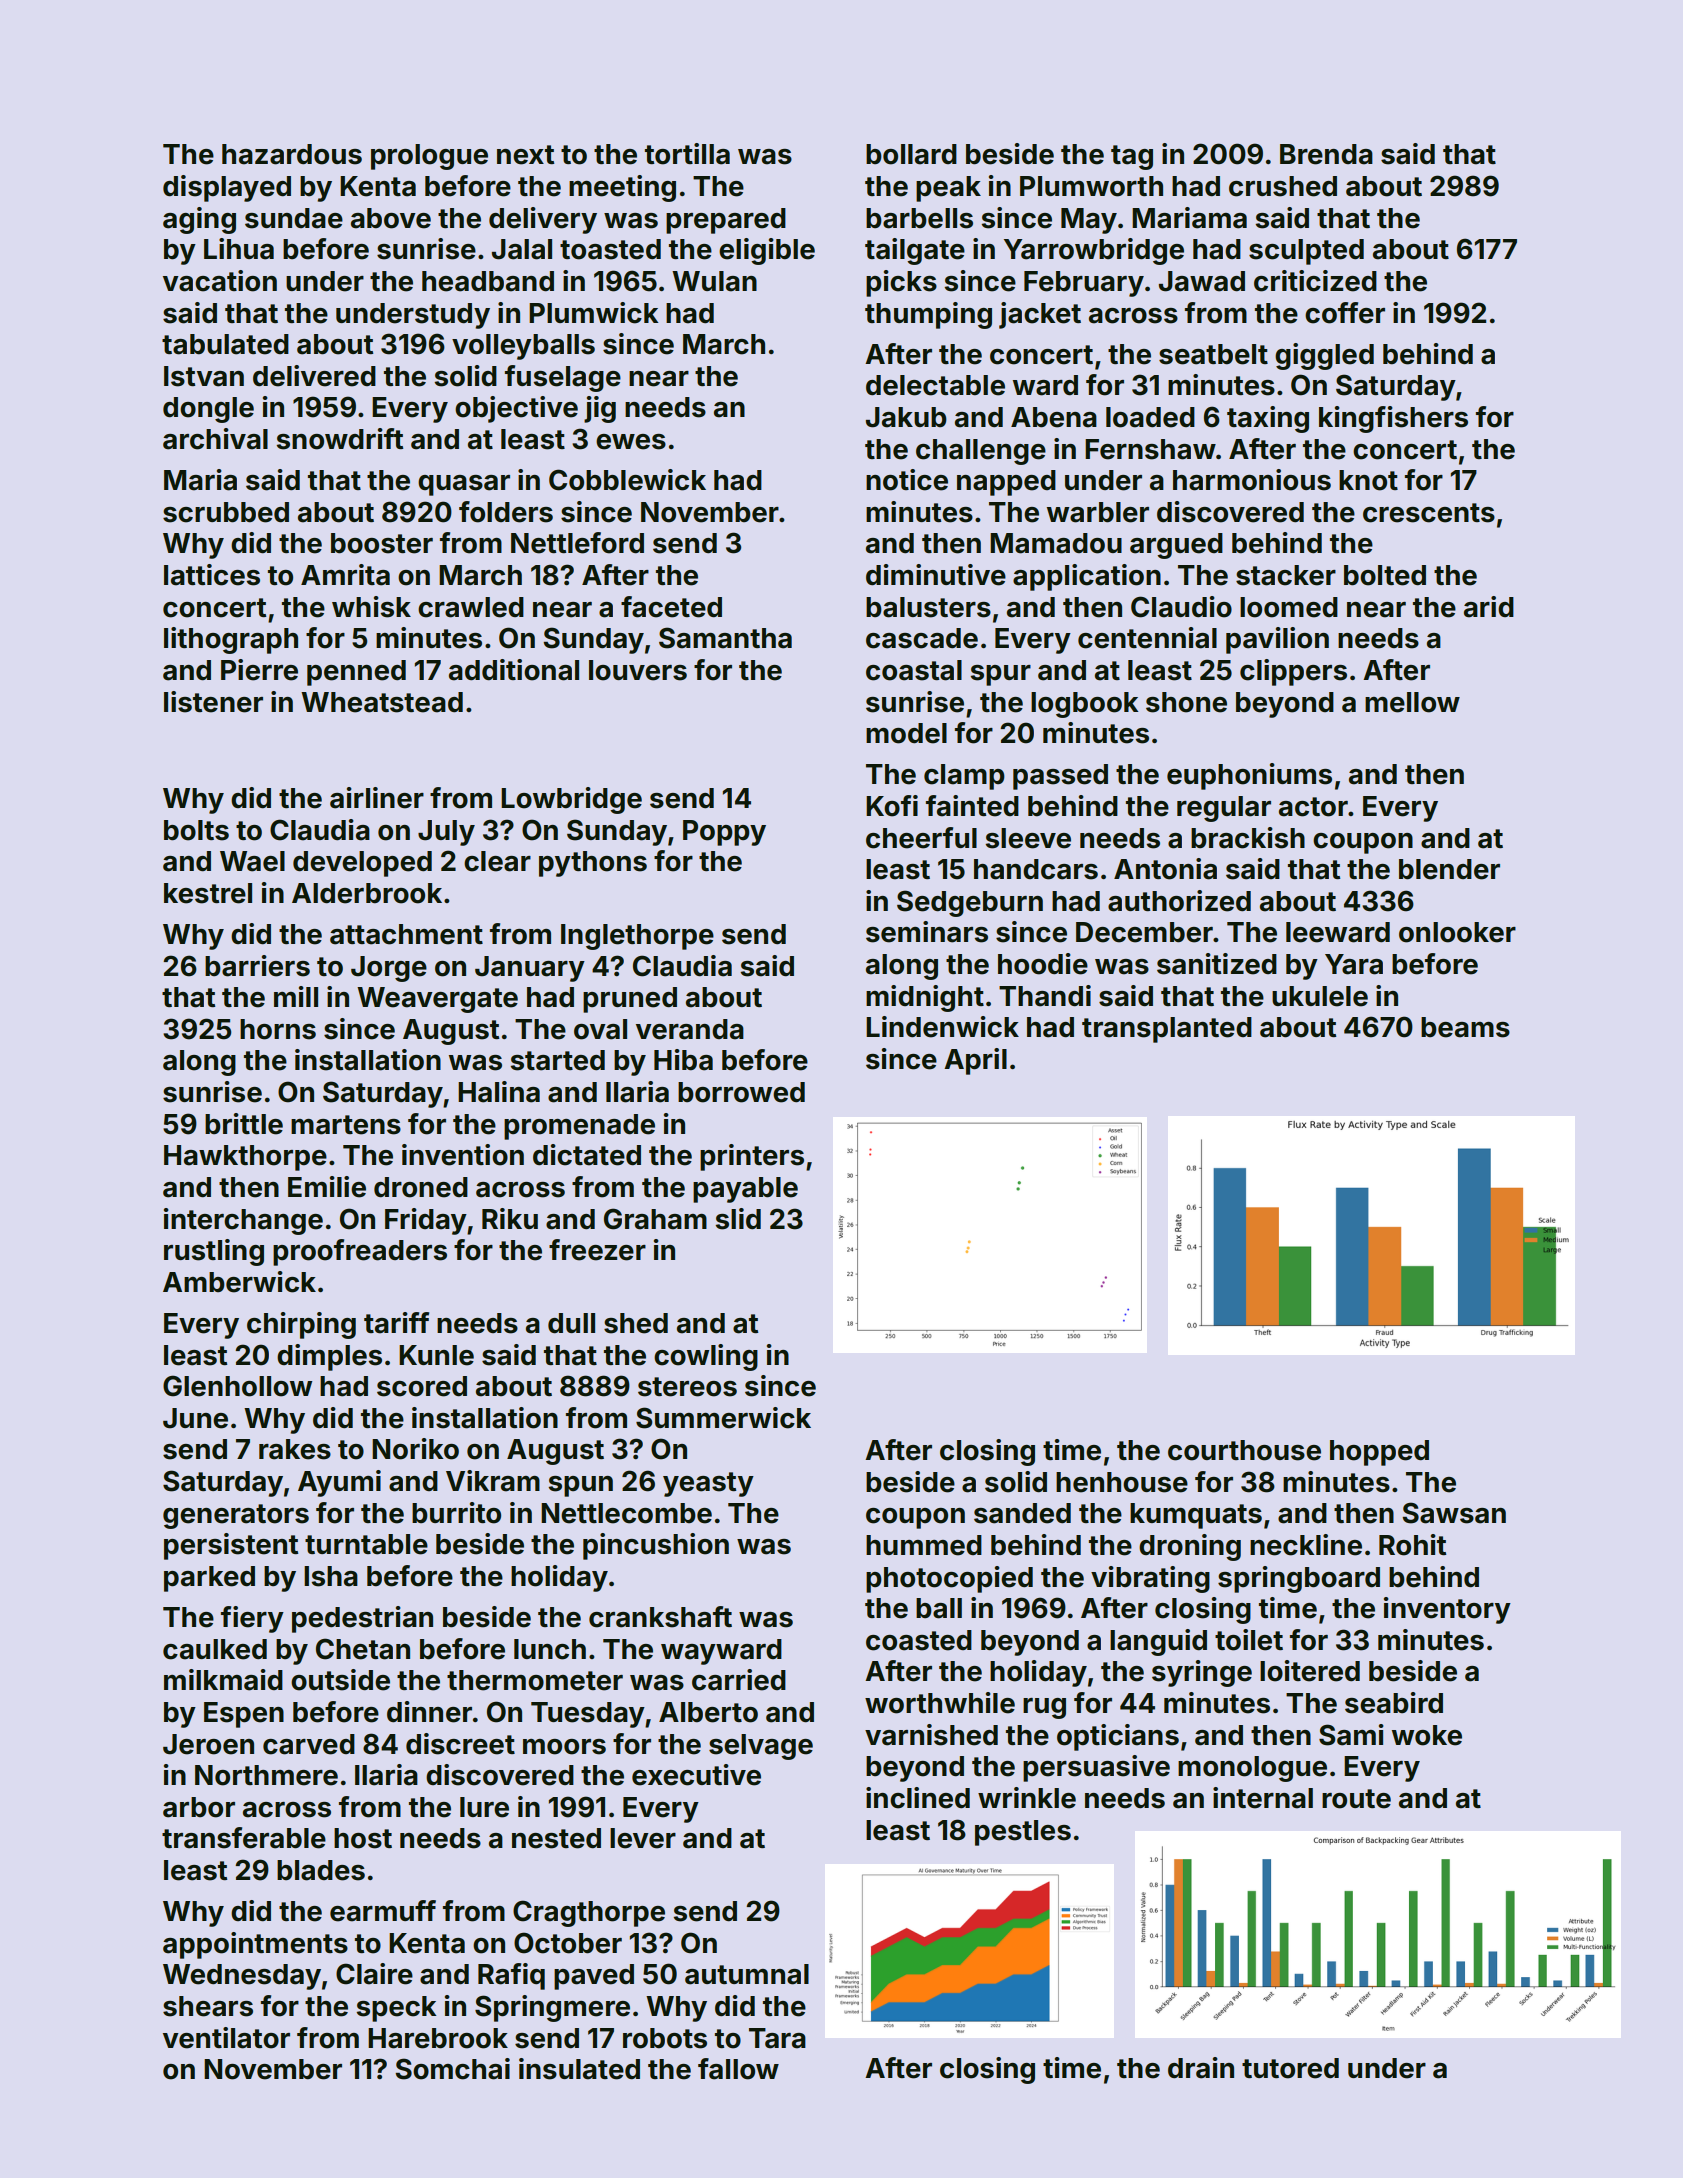 The height and width of the screenshot is (2178, 1683). What do you see at coordinates (906, 417) in the screenshot?
I see `Jakub` at bounding box center [906, 417].
